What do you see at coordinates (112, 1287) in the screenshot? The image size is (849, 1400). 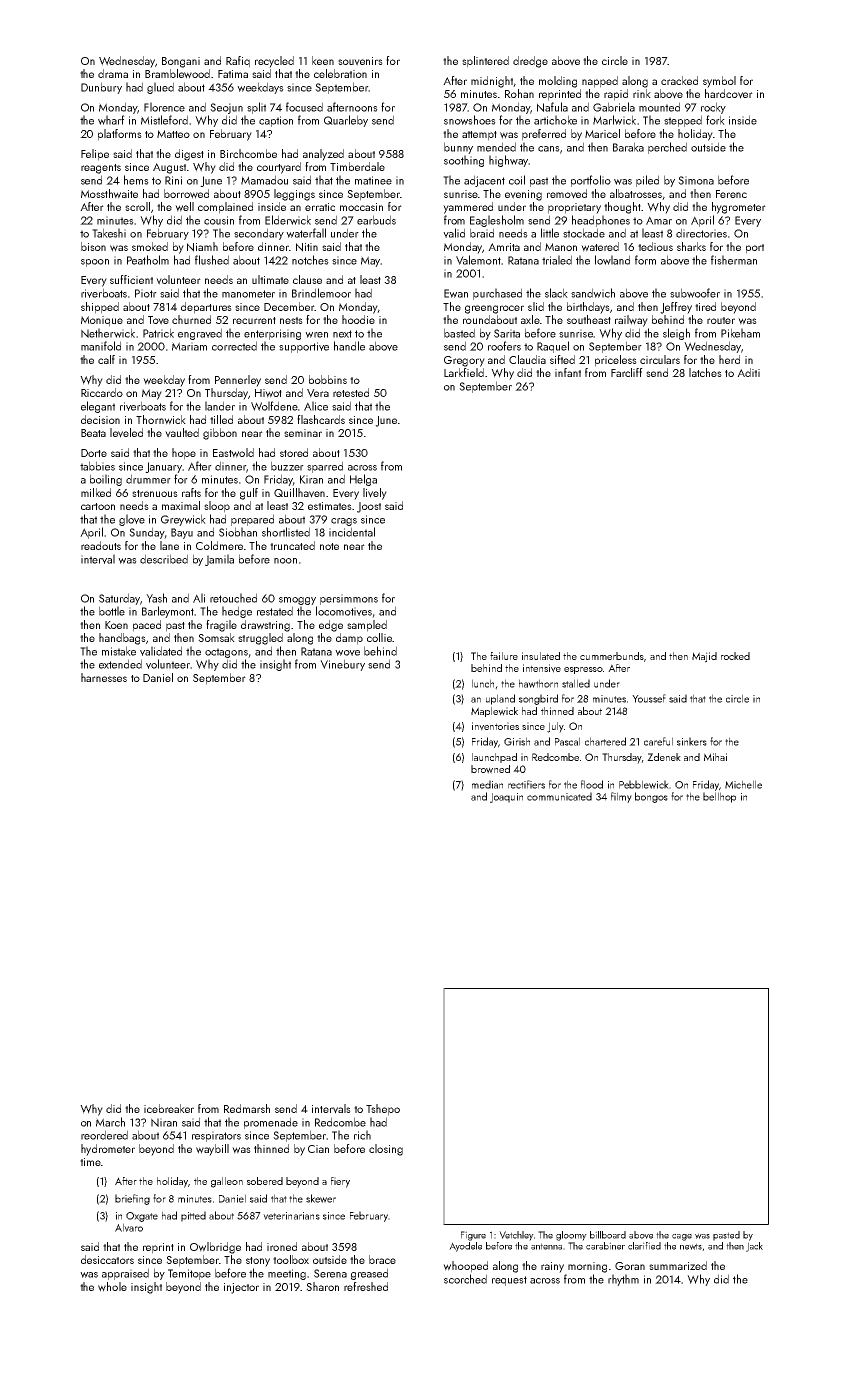 I see `whole` at bounding box center [112, 1287].
